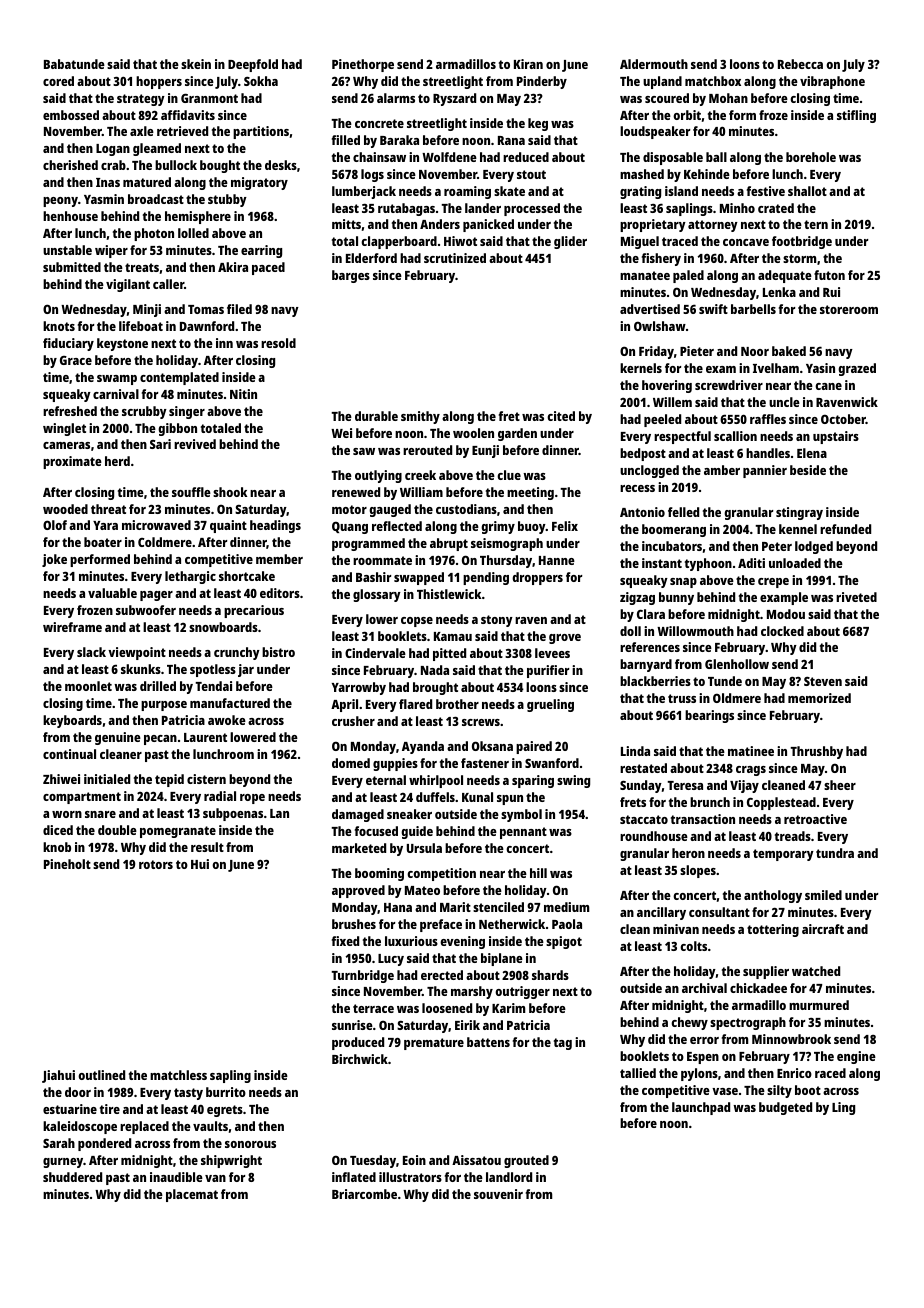 This document has width=924, height=1308. I want to click on Aissatou, so click(476, 1160).
